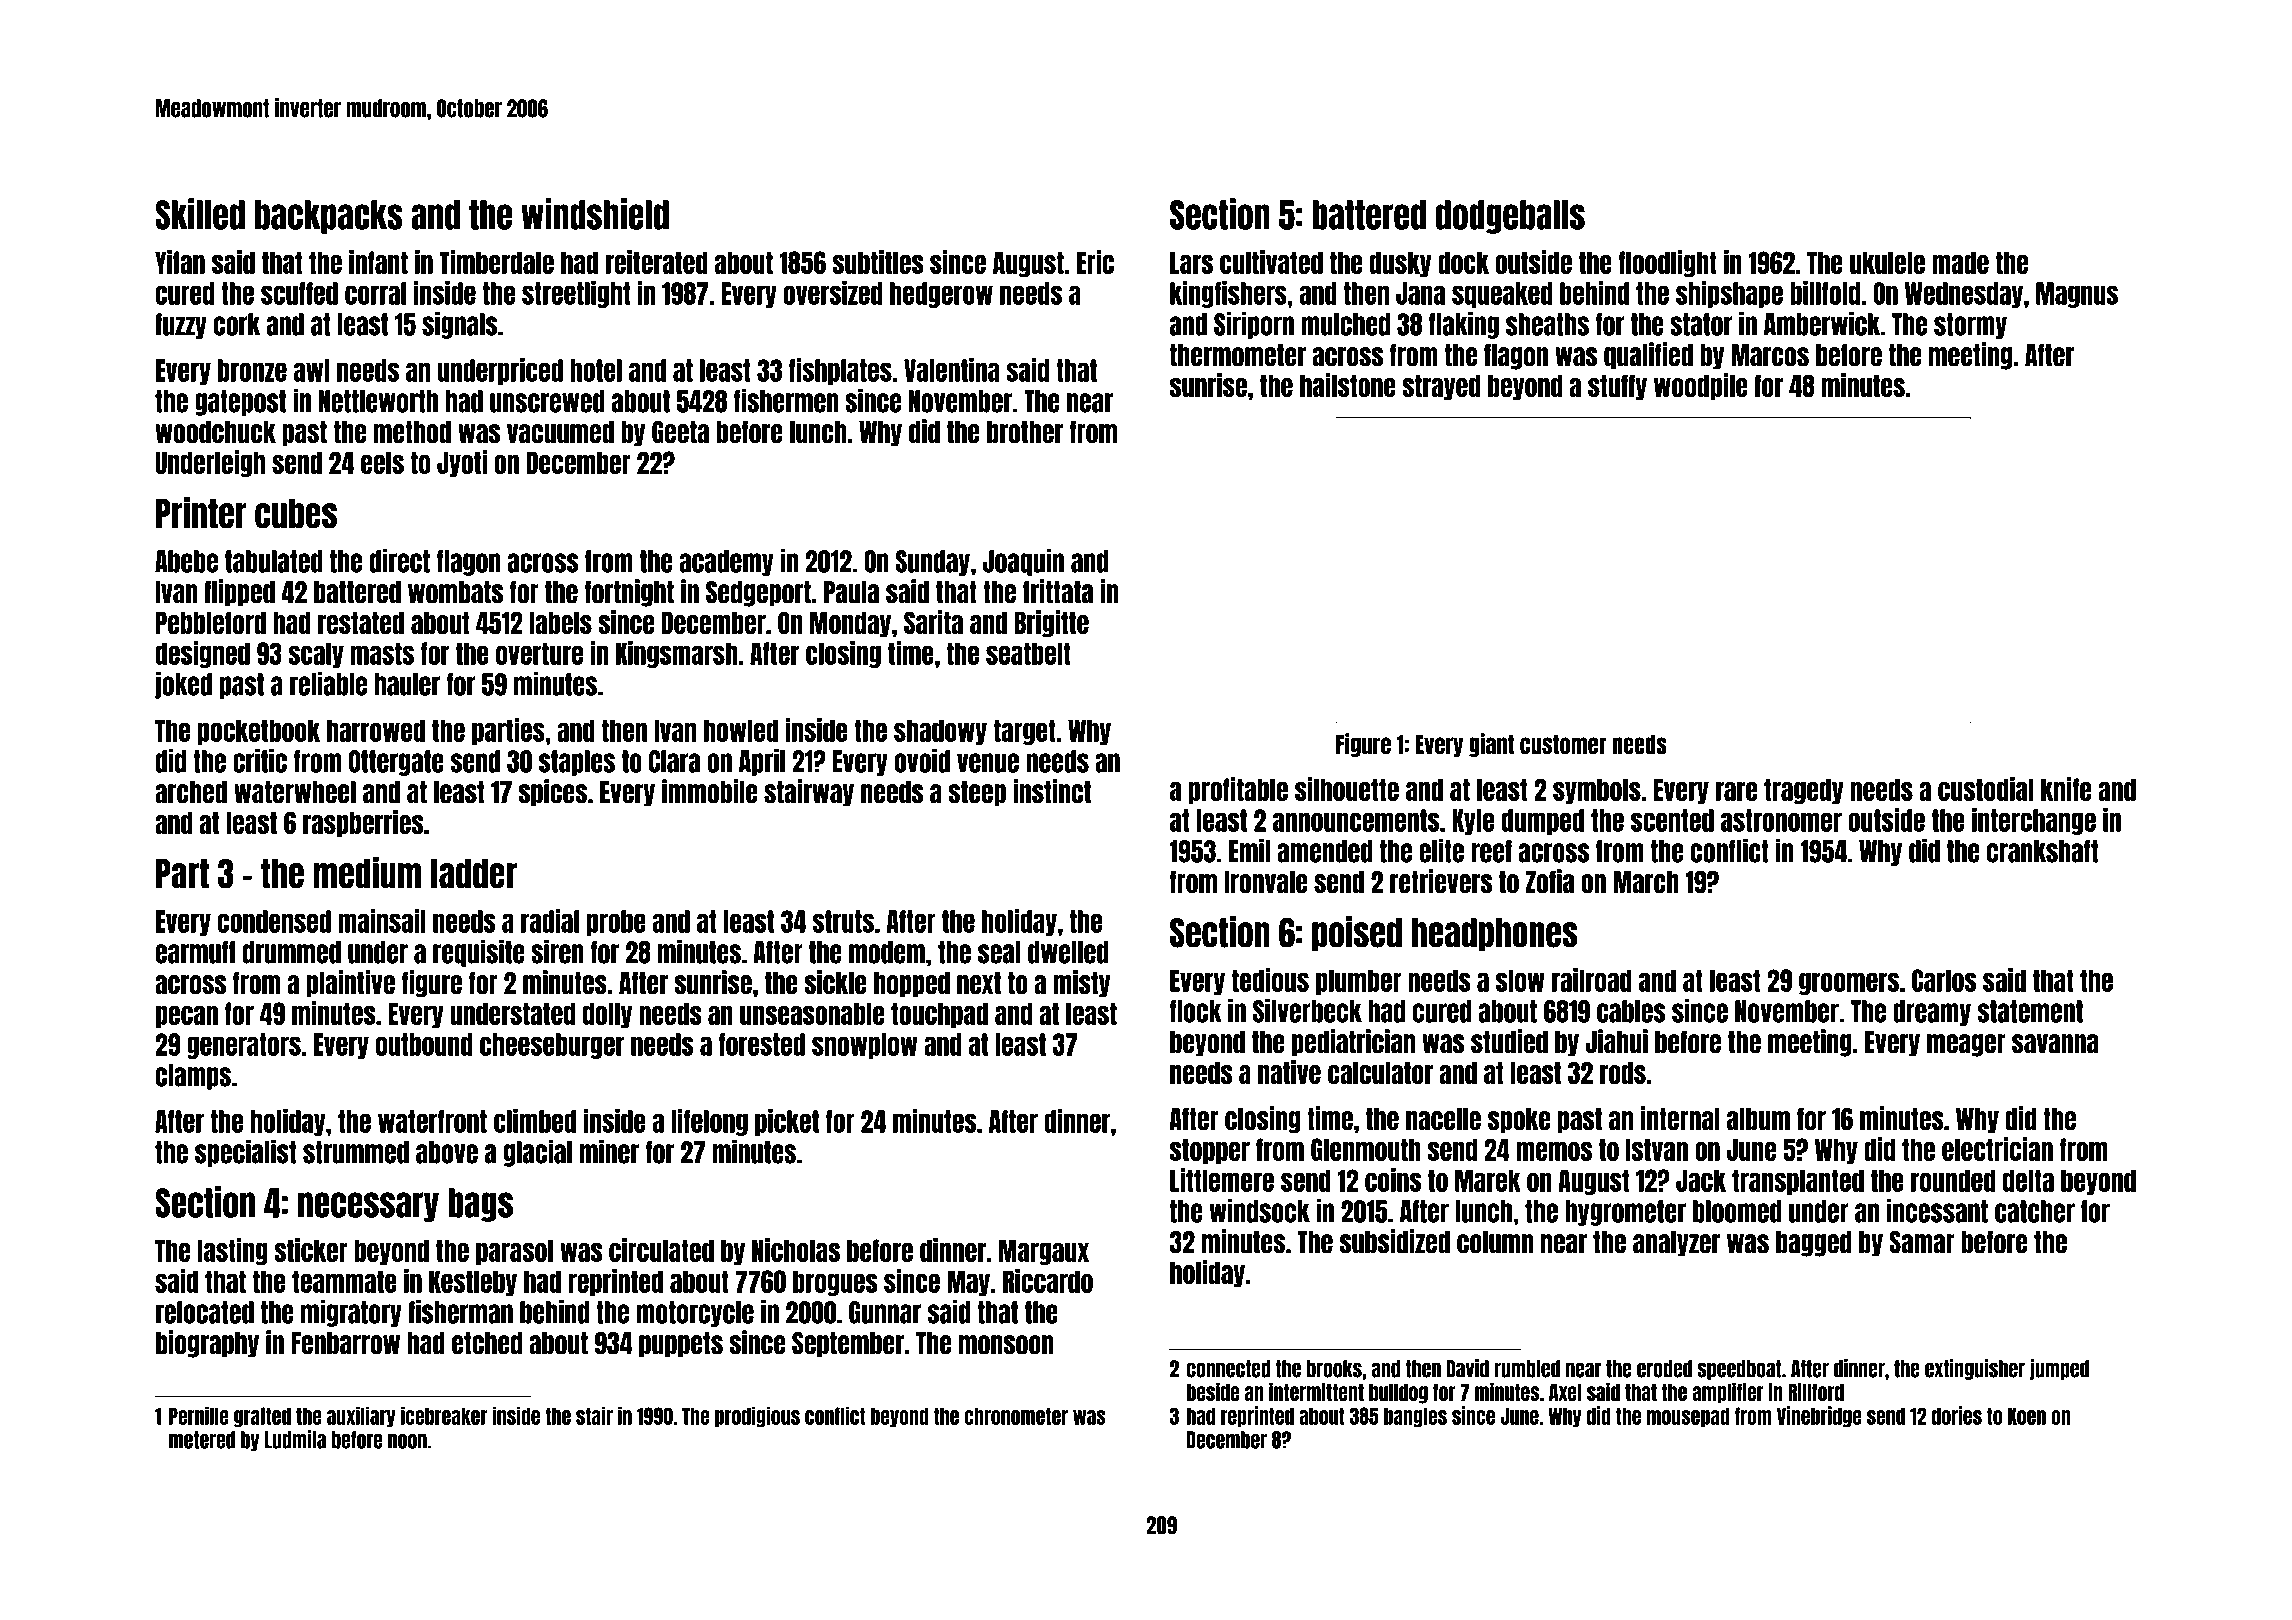 The image size is (2292, 1620). I want to click on miner, so click(609, 1151).
